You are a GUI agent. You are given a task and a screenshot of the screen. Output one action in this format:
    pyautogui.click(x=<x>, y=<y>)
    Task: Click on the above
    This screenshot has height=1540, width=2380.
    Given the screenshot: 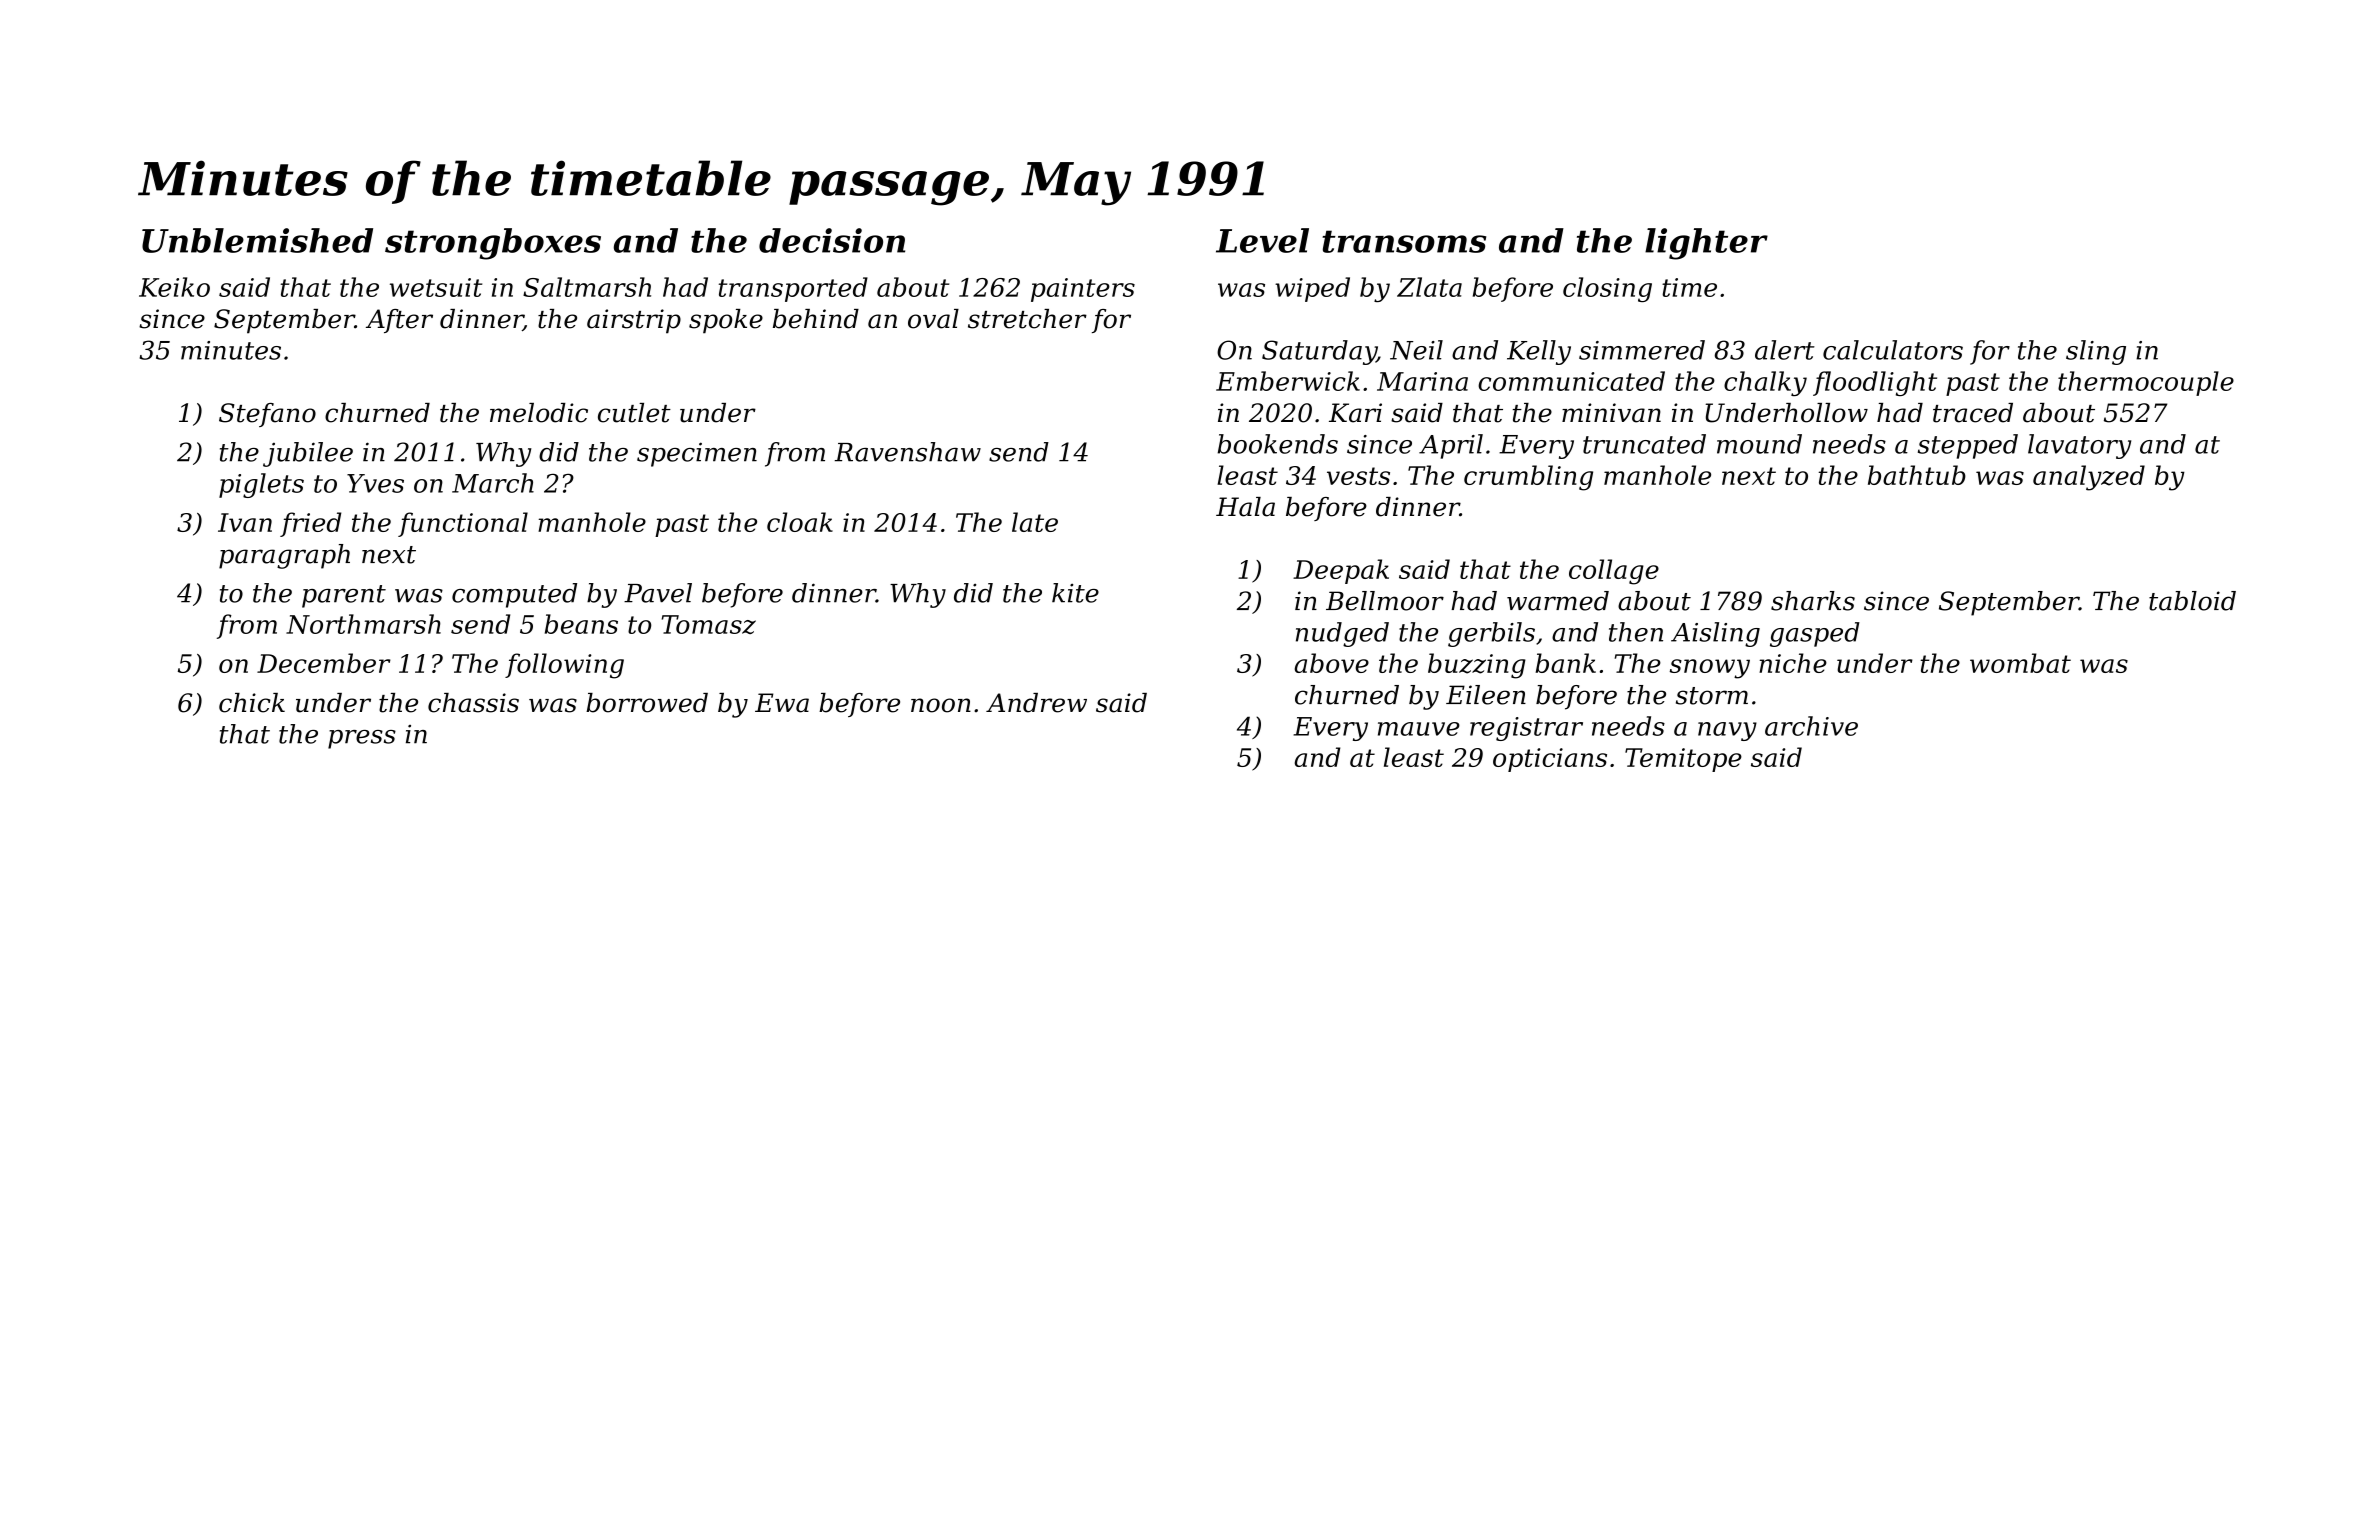 What is the action you would take?
    pyautogui.click(x=1332, y=663)
